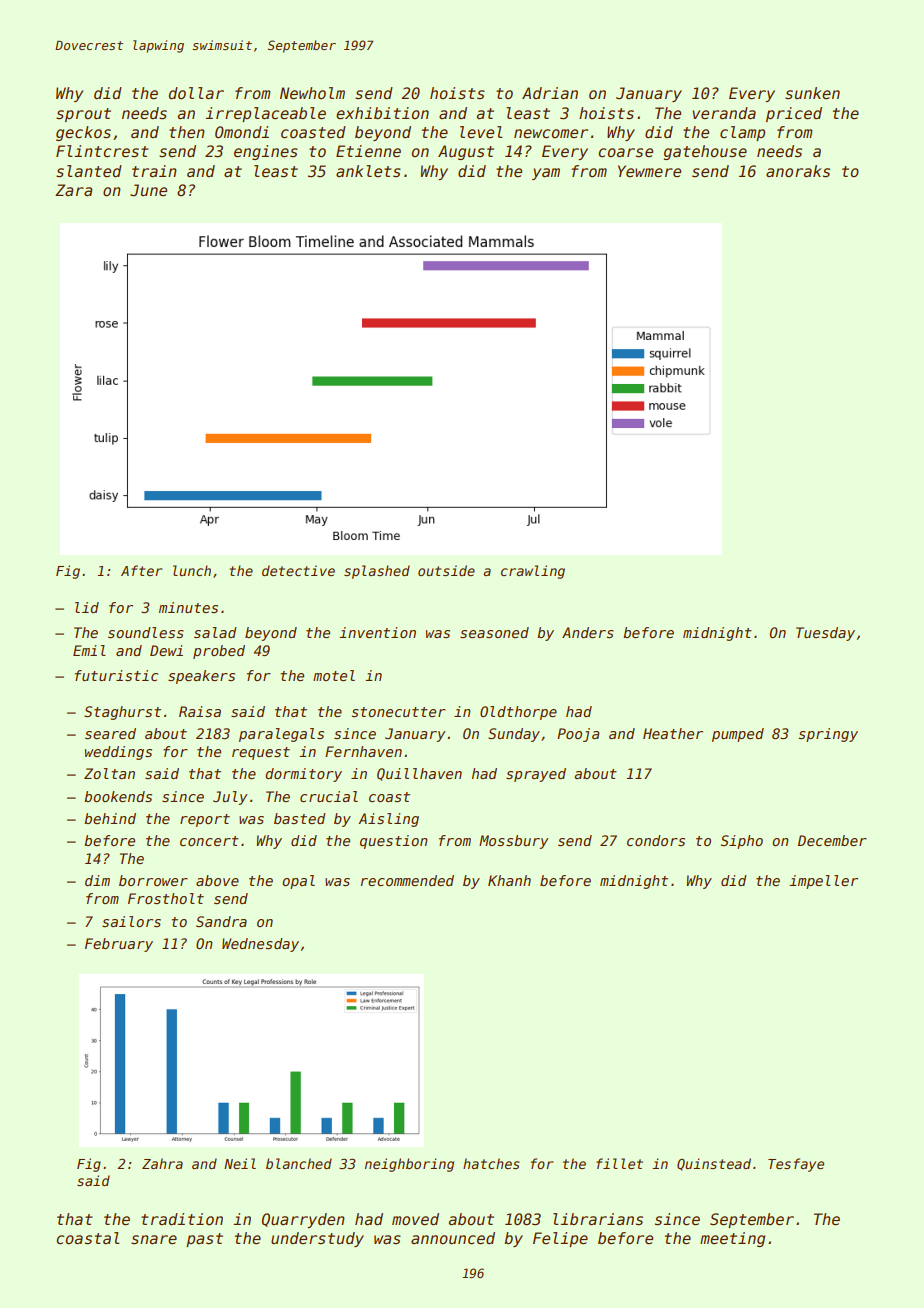 Image resolution: width=924 pixels, height=1308 pixels. What do you see at coordinates (154, 1240) in the document?
I see `snare` at bounding box center [154, 1240].
